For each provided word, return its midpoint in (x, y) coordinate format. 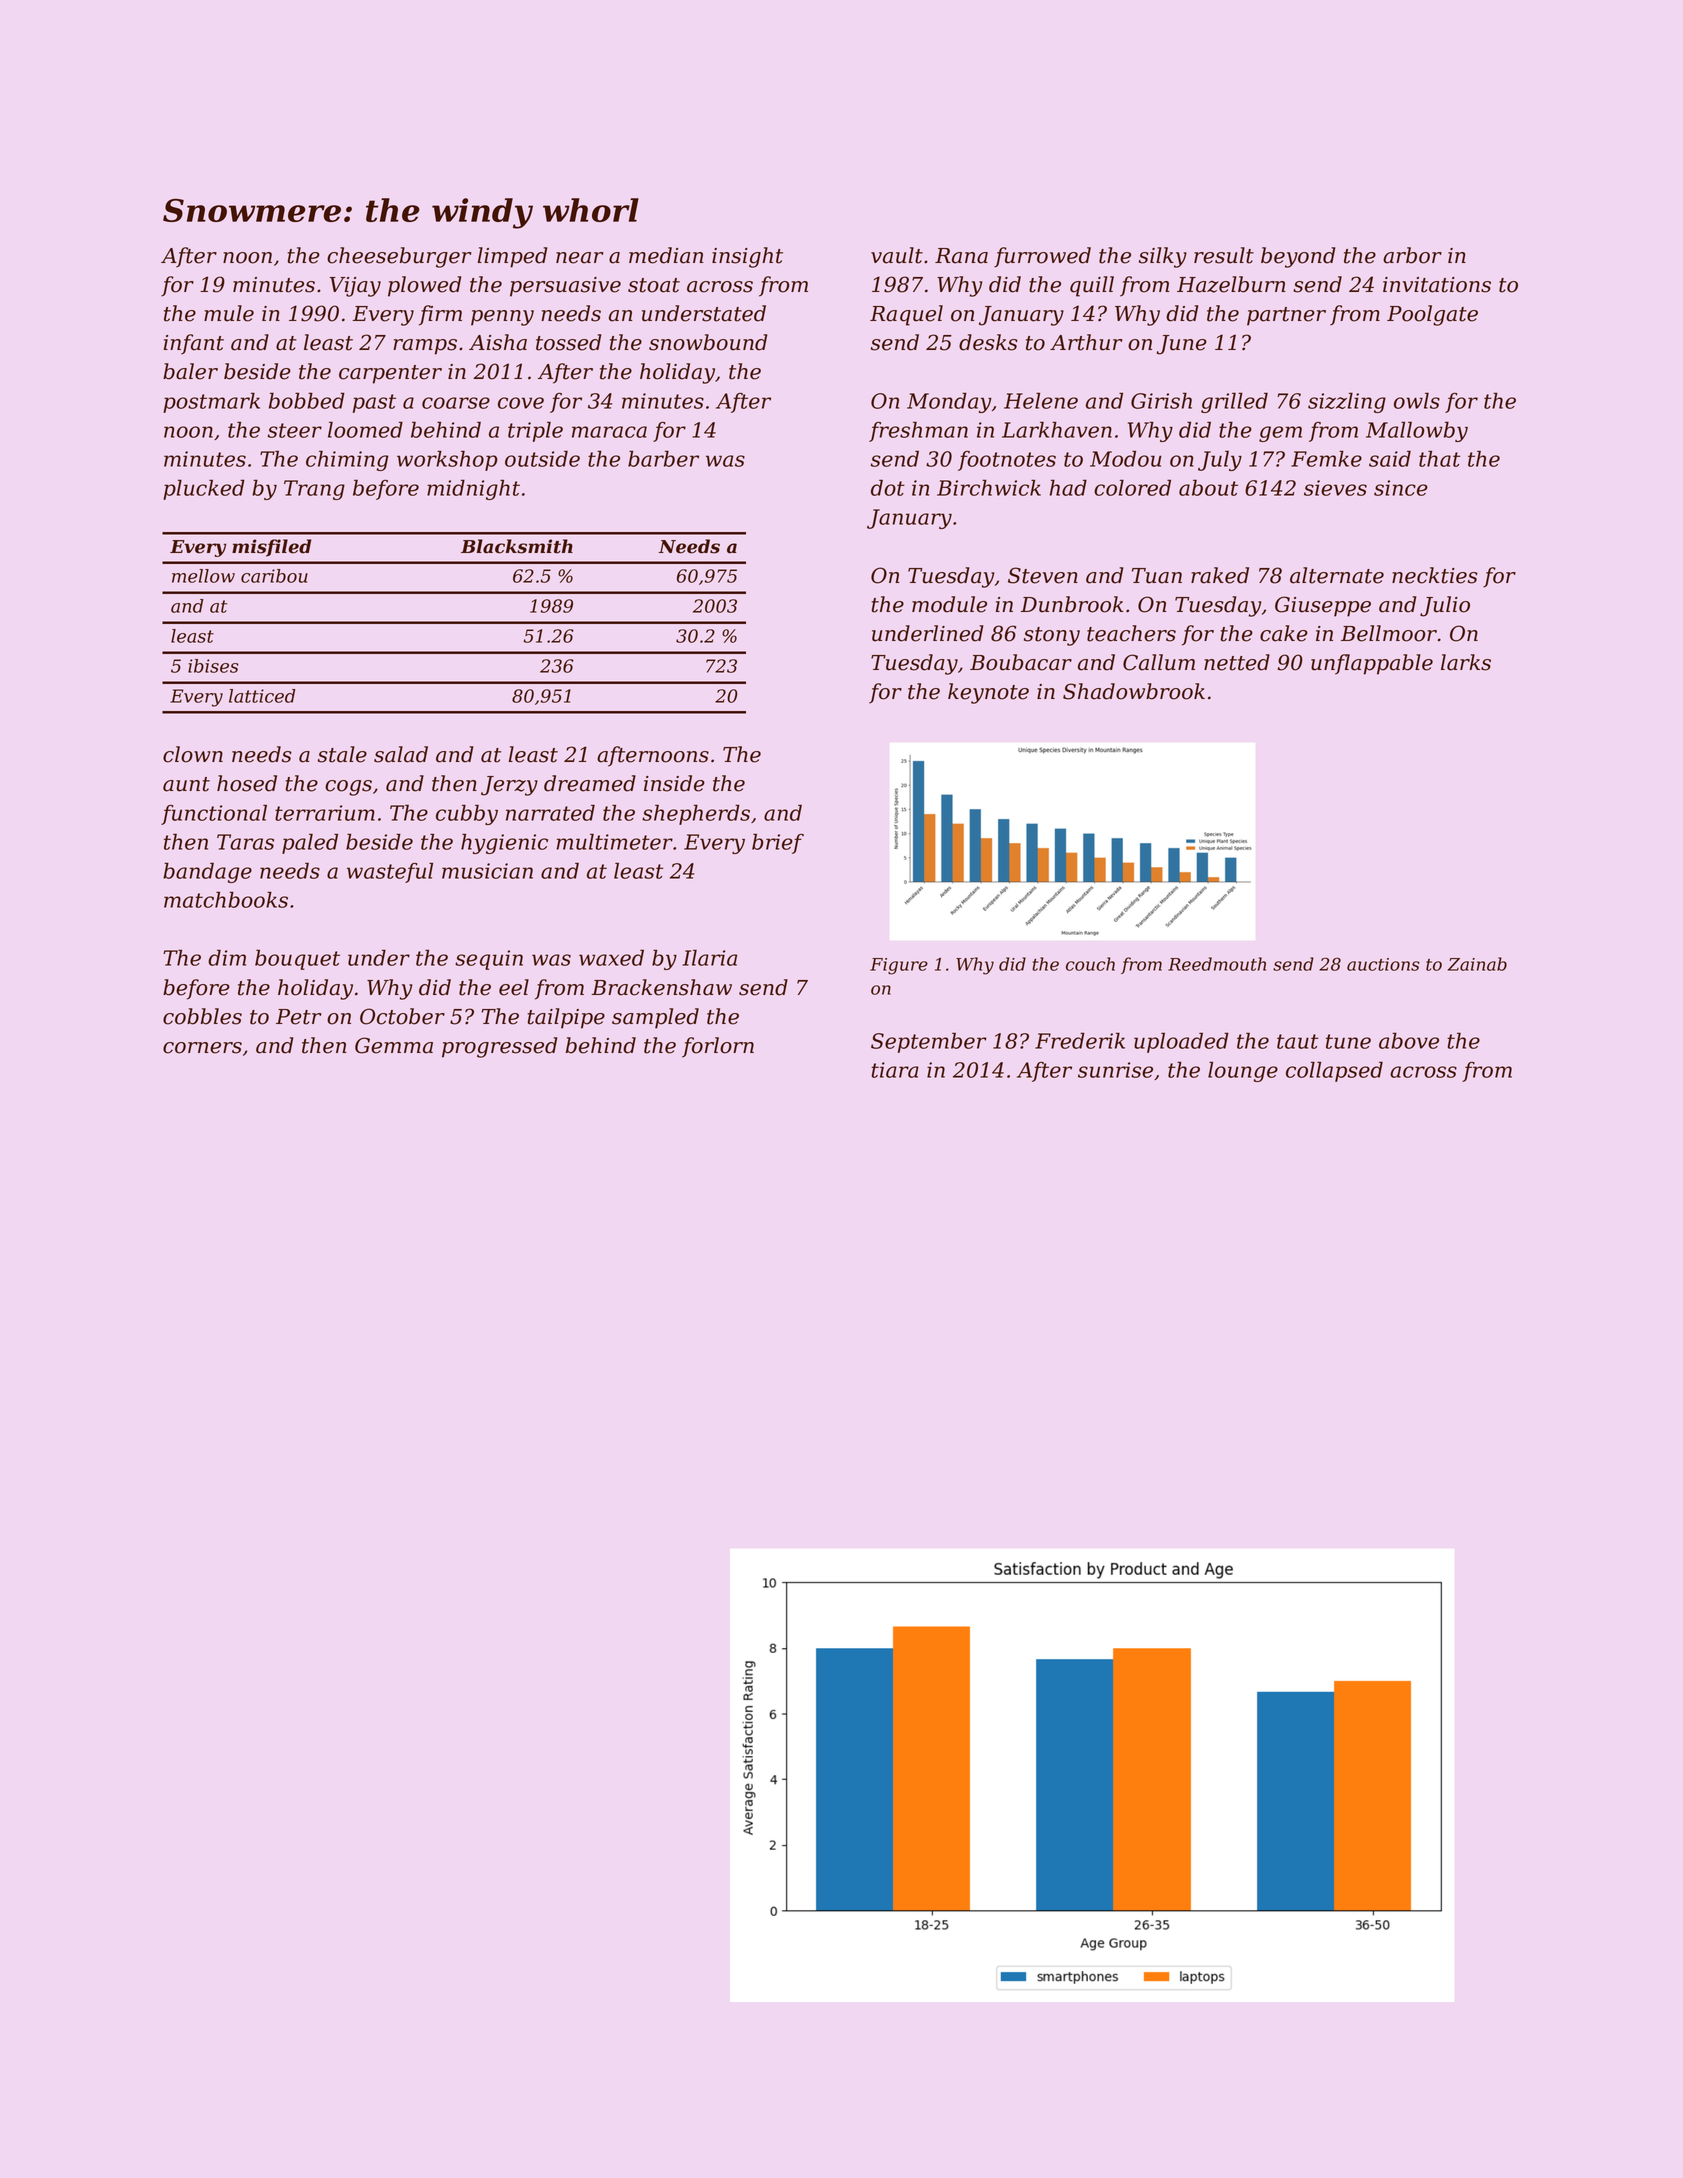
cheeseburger (399, 257)
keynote (988, 693)
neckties (1435, 575)
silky (1163, 257)
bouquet (297, 959)
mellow (203, 576)
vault (897, 255)
